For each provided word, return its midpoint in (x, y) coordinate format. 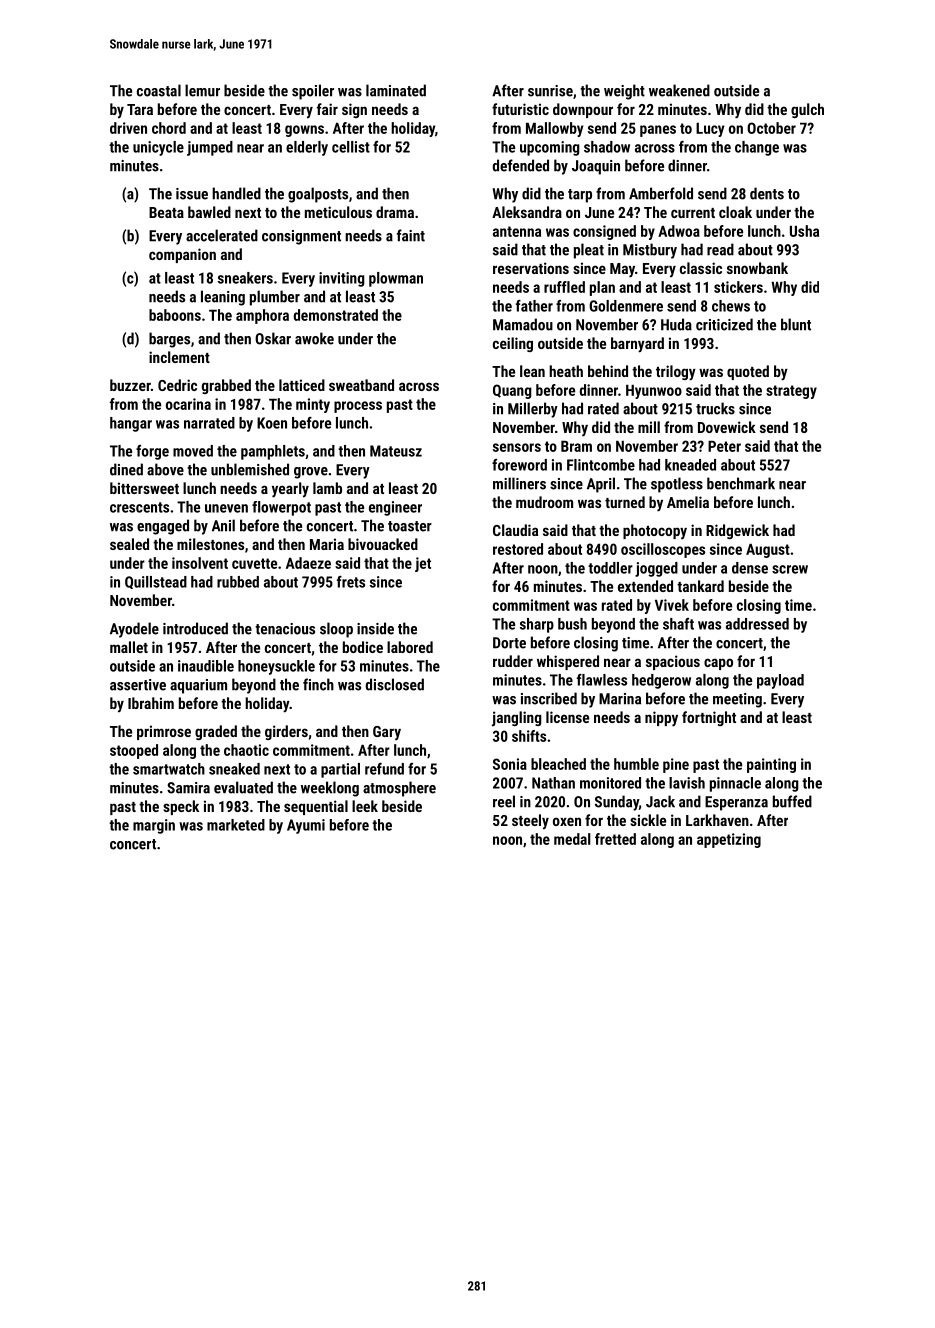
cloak (735, 212)
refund (384, 769)
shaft (678, 624)
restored (518, 549)
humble (636, 764)
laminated (396, 90)
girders (286, 732)
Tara (140, 109)
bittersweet (144, 488)
